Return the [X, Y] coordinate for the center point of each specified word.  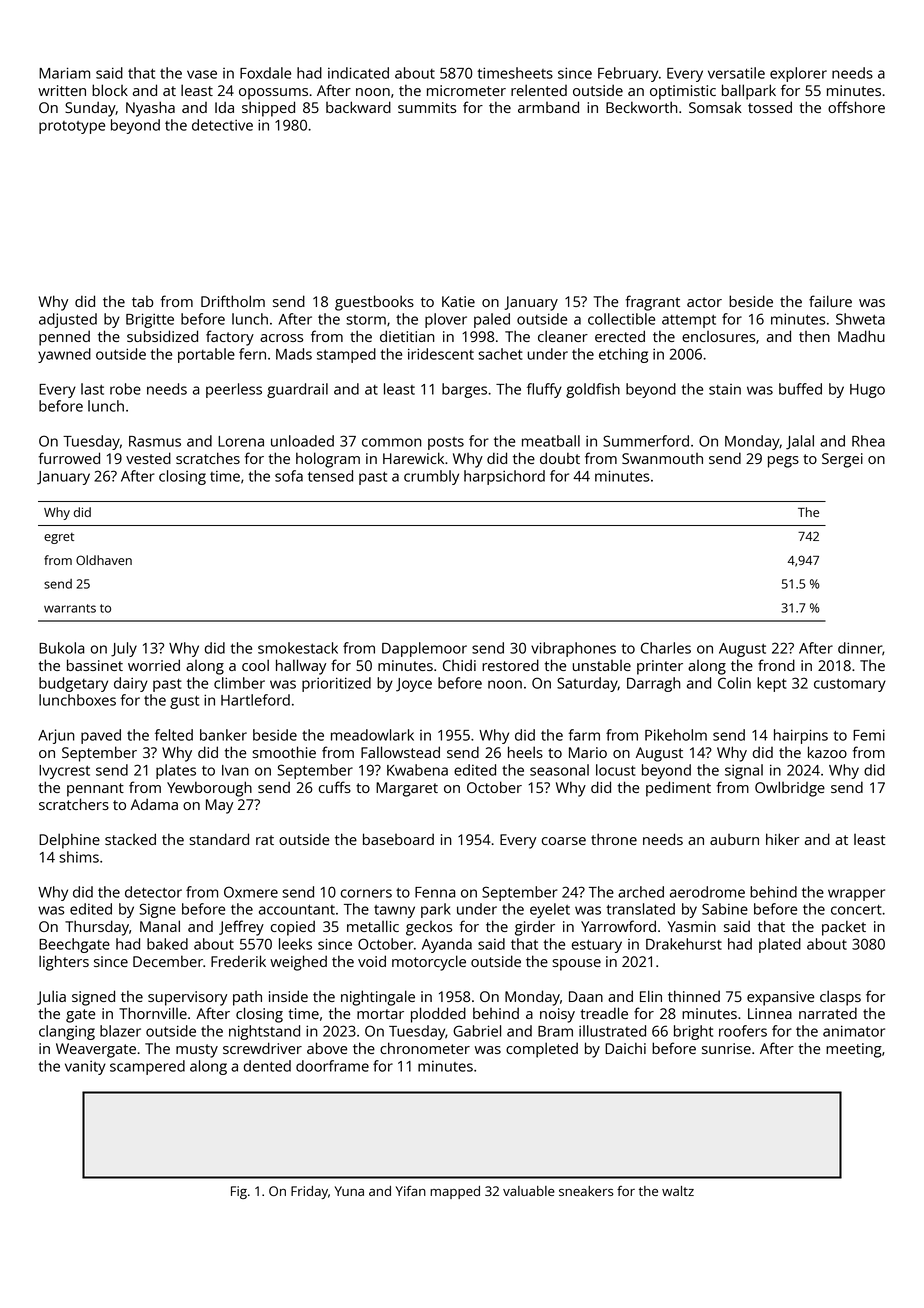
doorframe [332, 1066]
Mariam [64, 73]
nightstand [264, 1032]
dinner [860, 648]
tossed [770, 107]
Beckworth [642, 107]
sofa [289, 476]
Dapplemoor [424, 649]
